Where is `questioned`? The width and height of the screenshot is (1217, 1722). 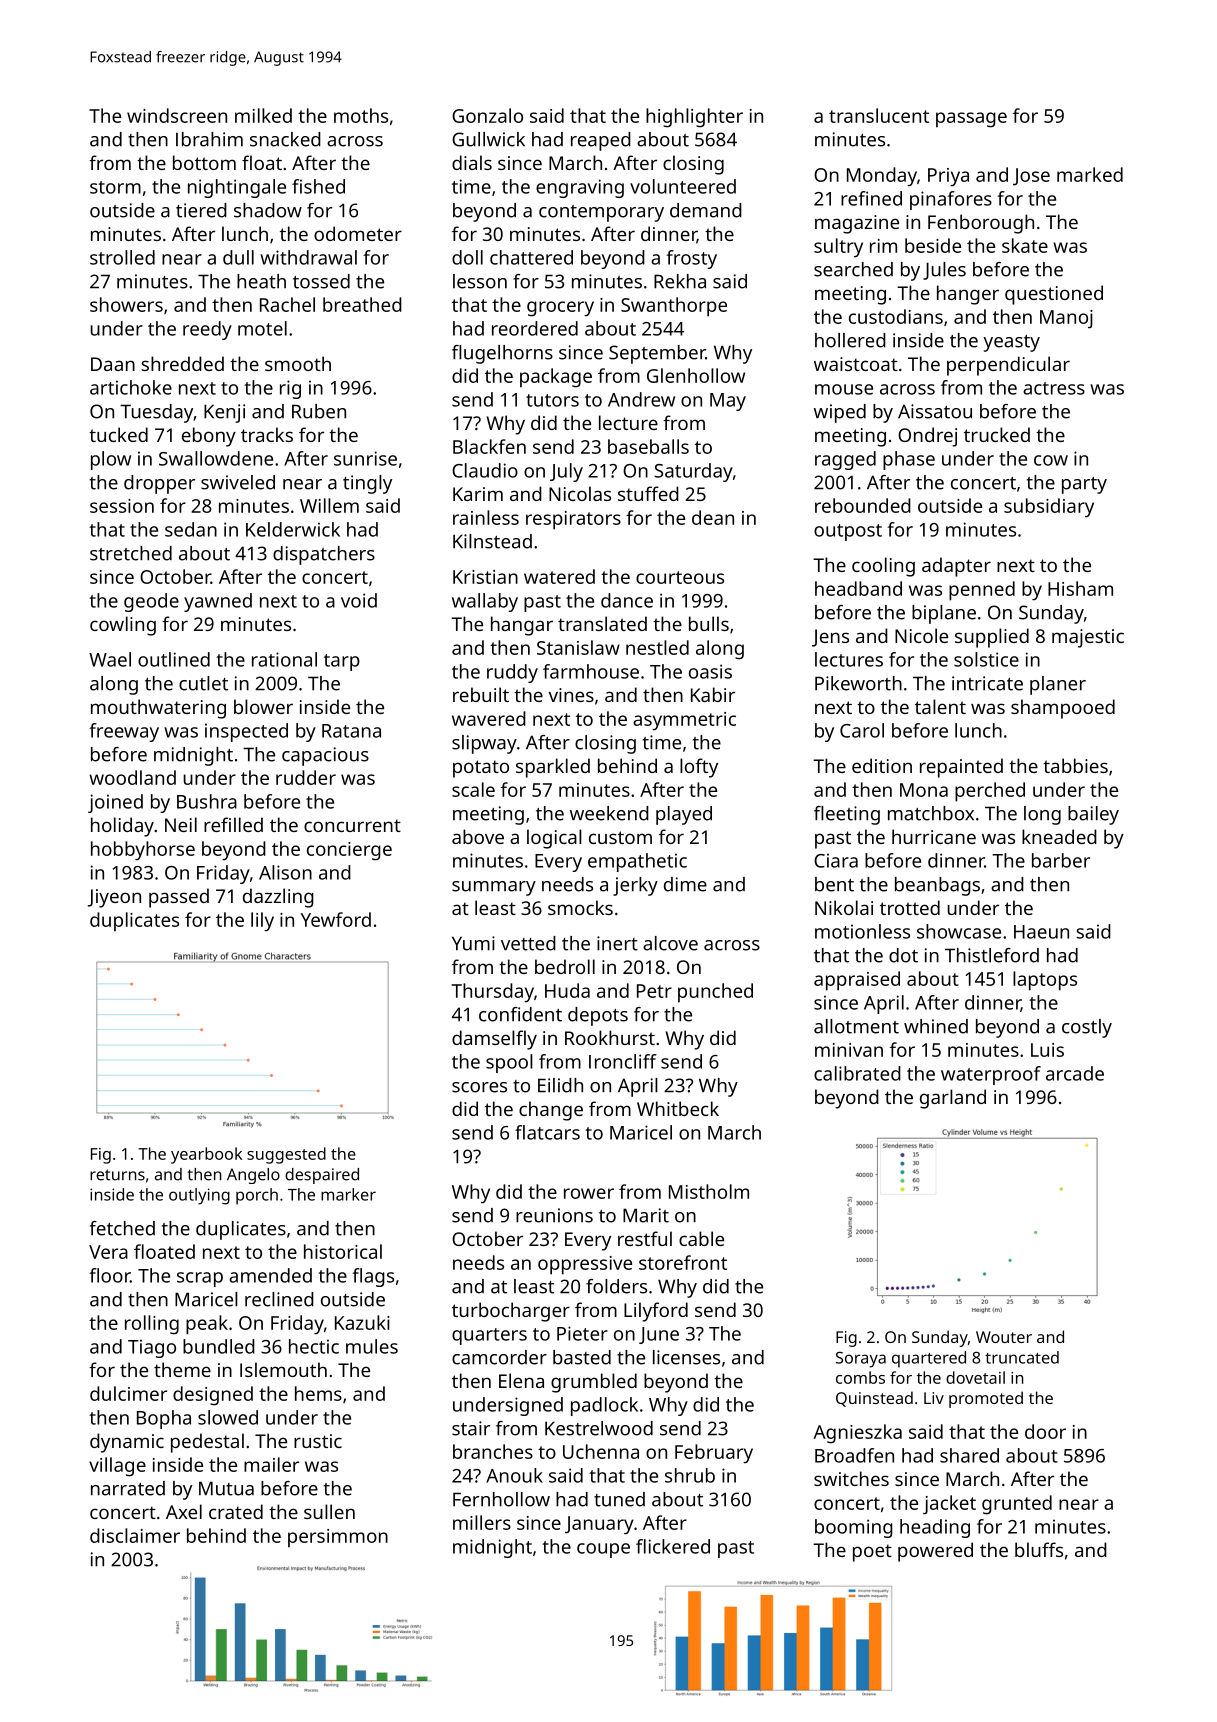 questioned is located at coordinates (1054, 295).
